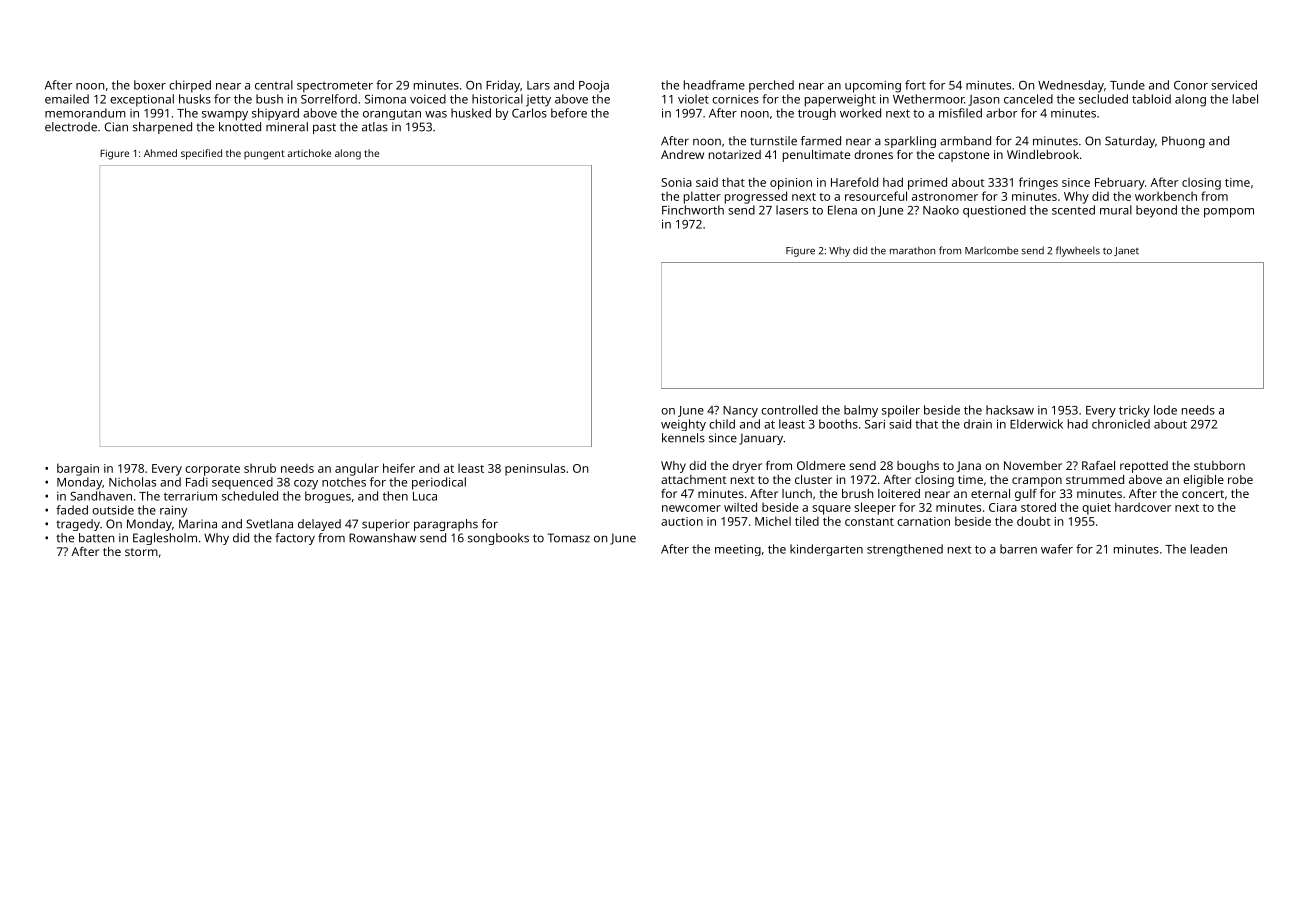  Describe the element at coordinates (817, 114) in the page. I see `trough` at that location.
